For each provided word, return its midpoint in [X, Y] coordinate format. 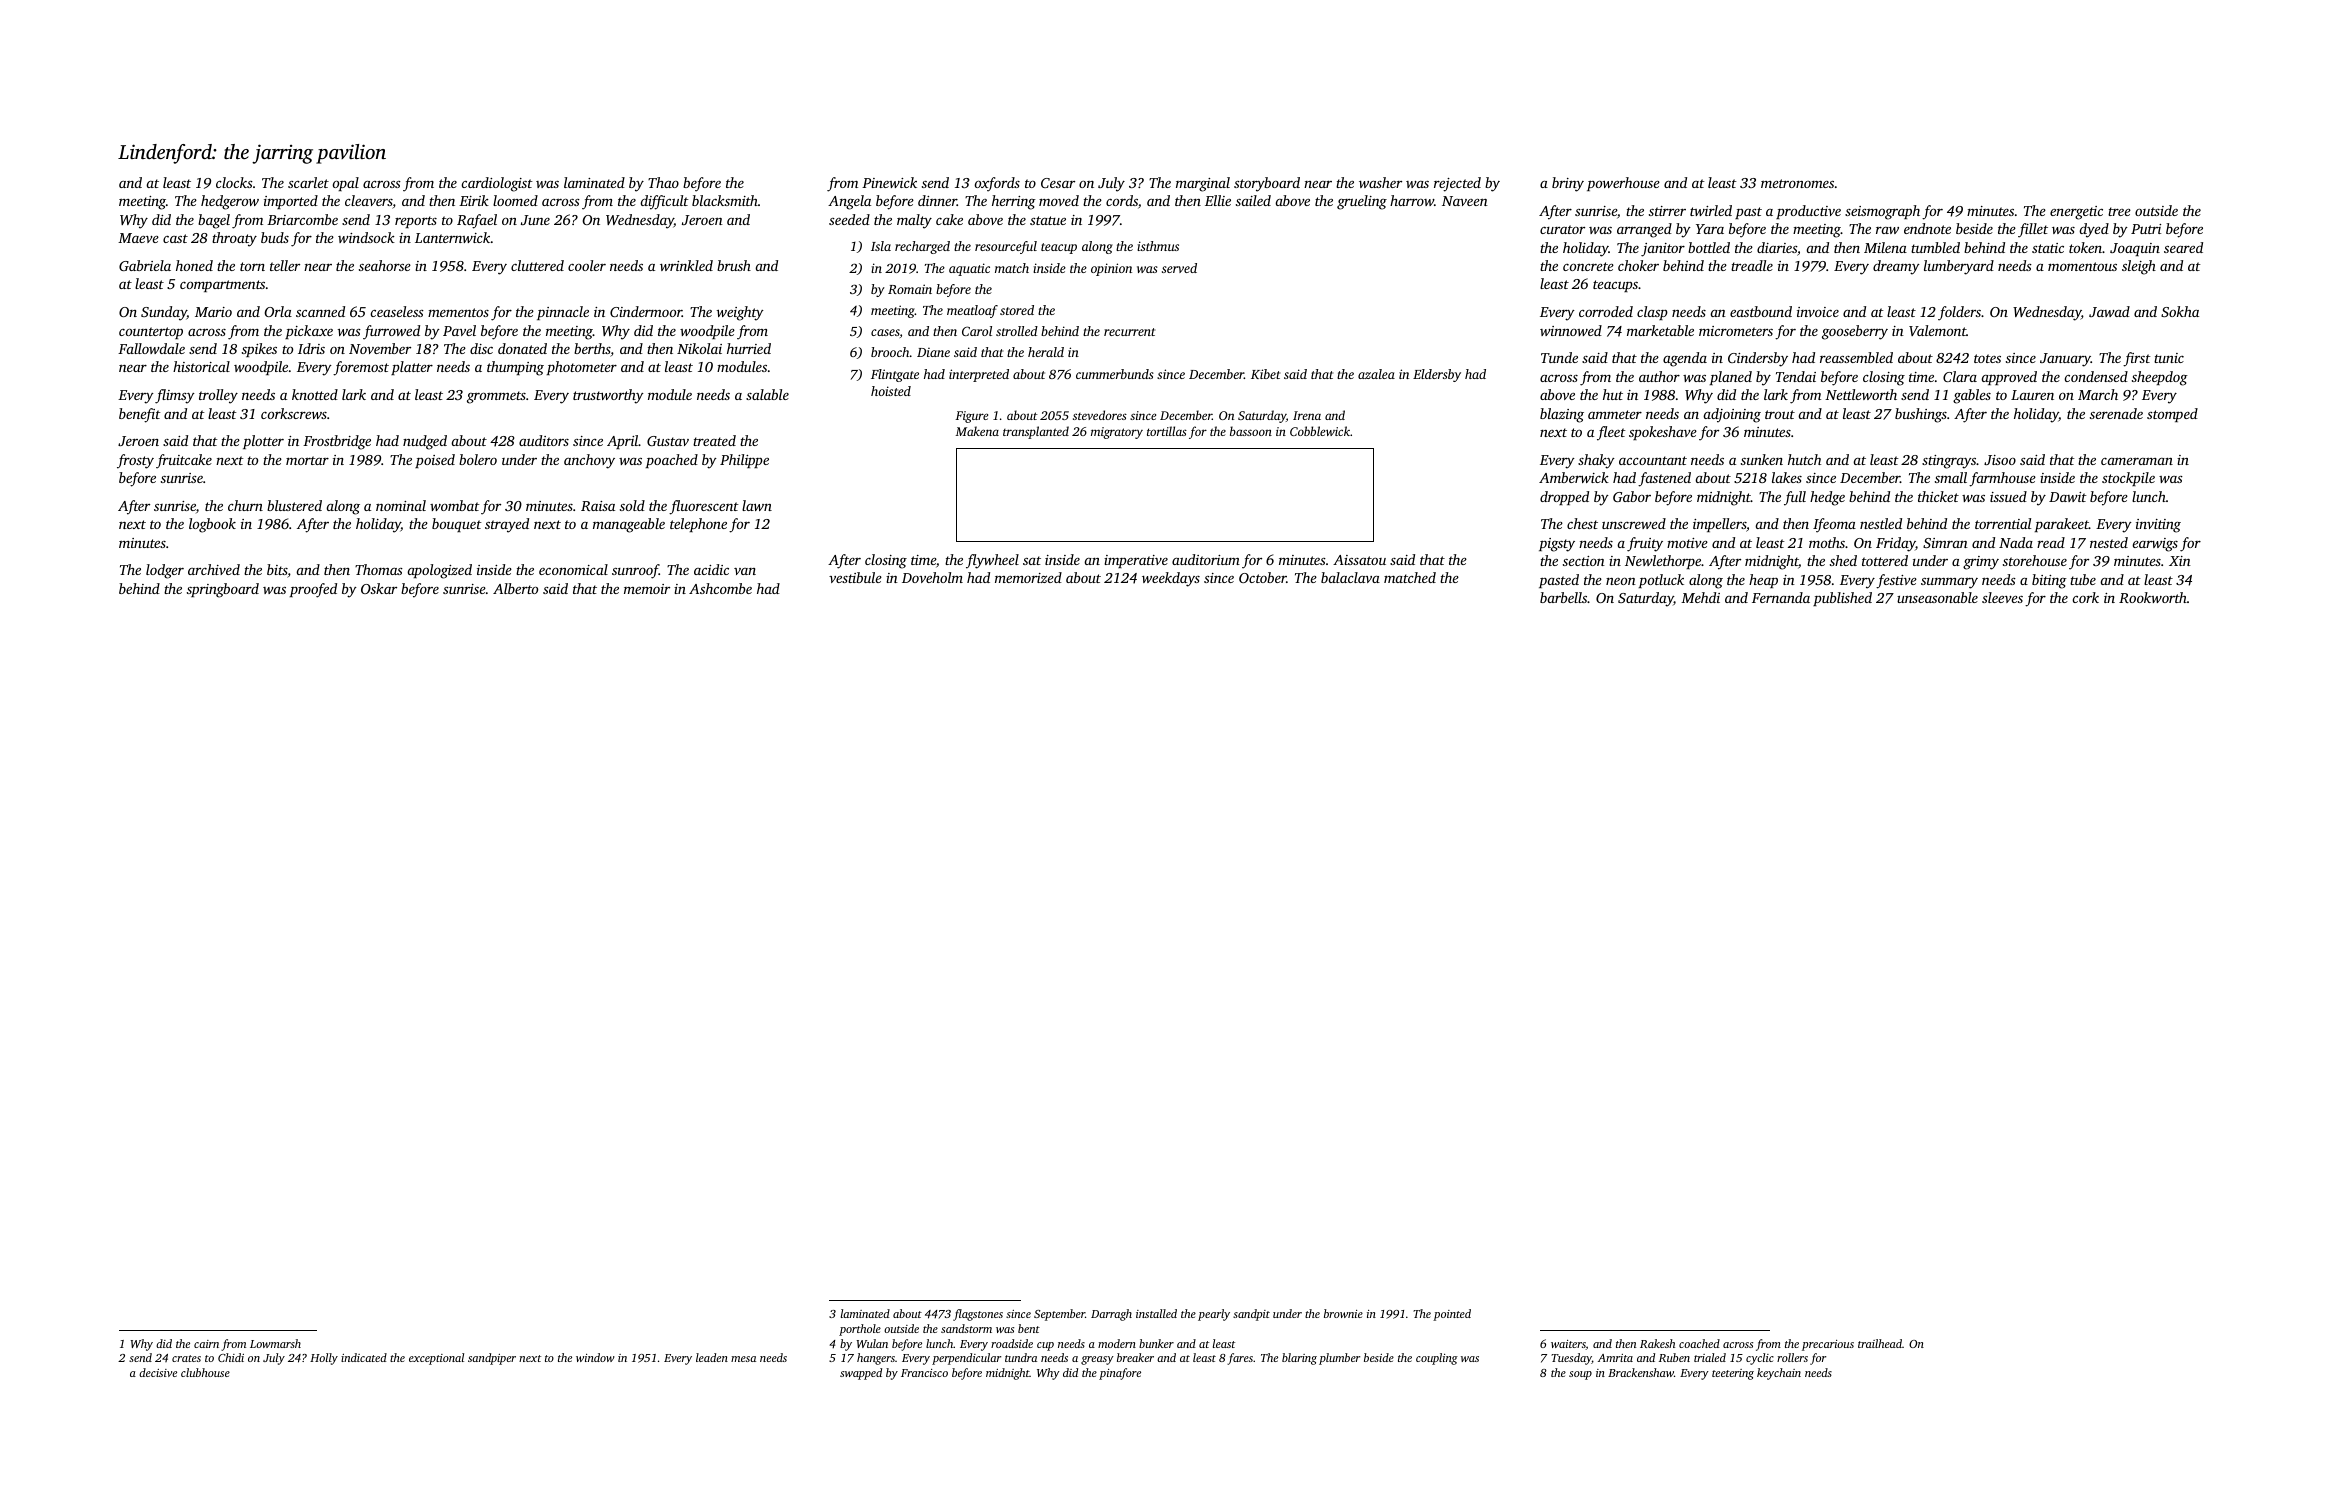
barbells [1563, 597]
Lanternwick [453, 237]
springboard [223, 590]
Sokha [2180, 311]
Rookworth [2153, 597]
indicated [364, 1357]
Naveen [1465, 201]
